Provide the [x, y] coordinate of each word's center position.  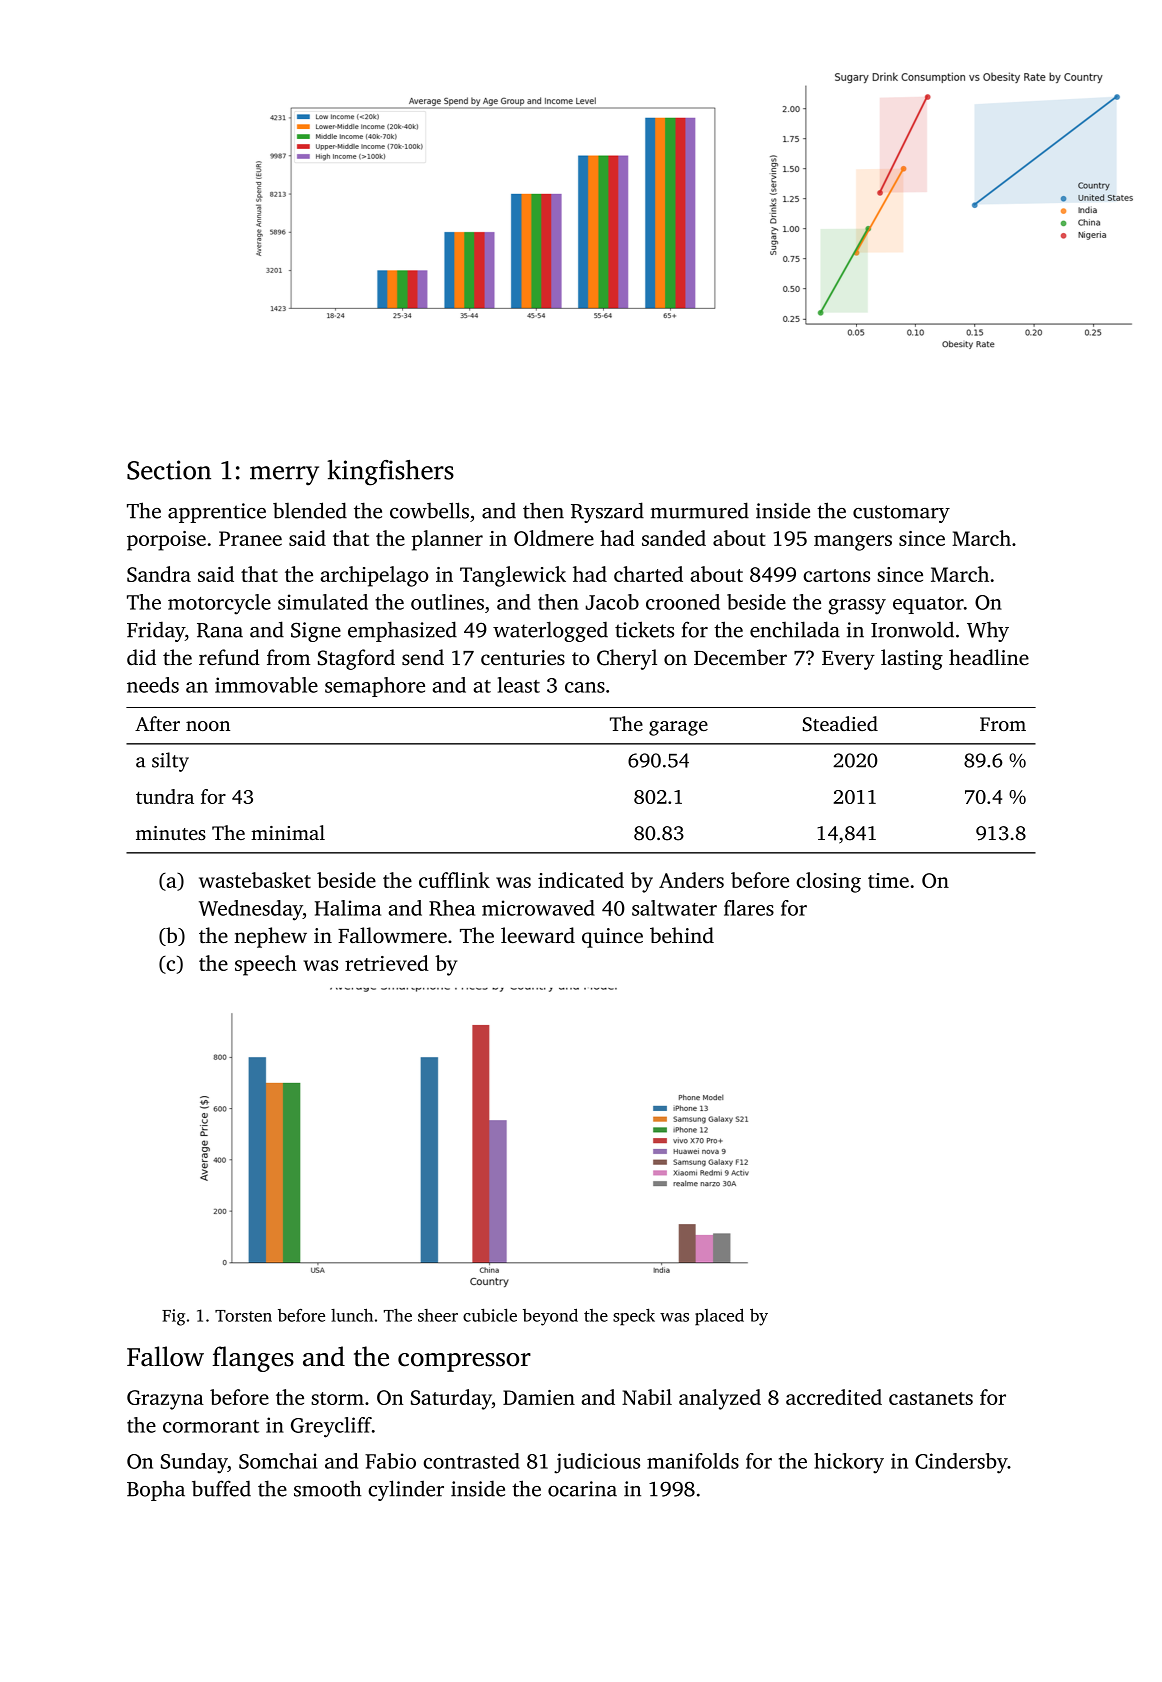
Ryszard [607, 512]
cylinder [406, 1490]
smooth [327, 1489]
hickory [849, 1463]
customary [901, 514]
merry [284, 476]
